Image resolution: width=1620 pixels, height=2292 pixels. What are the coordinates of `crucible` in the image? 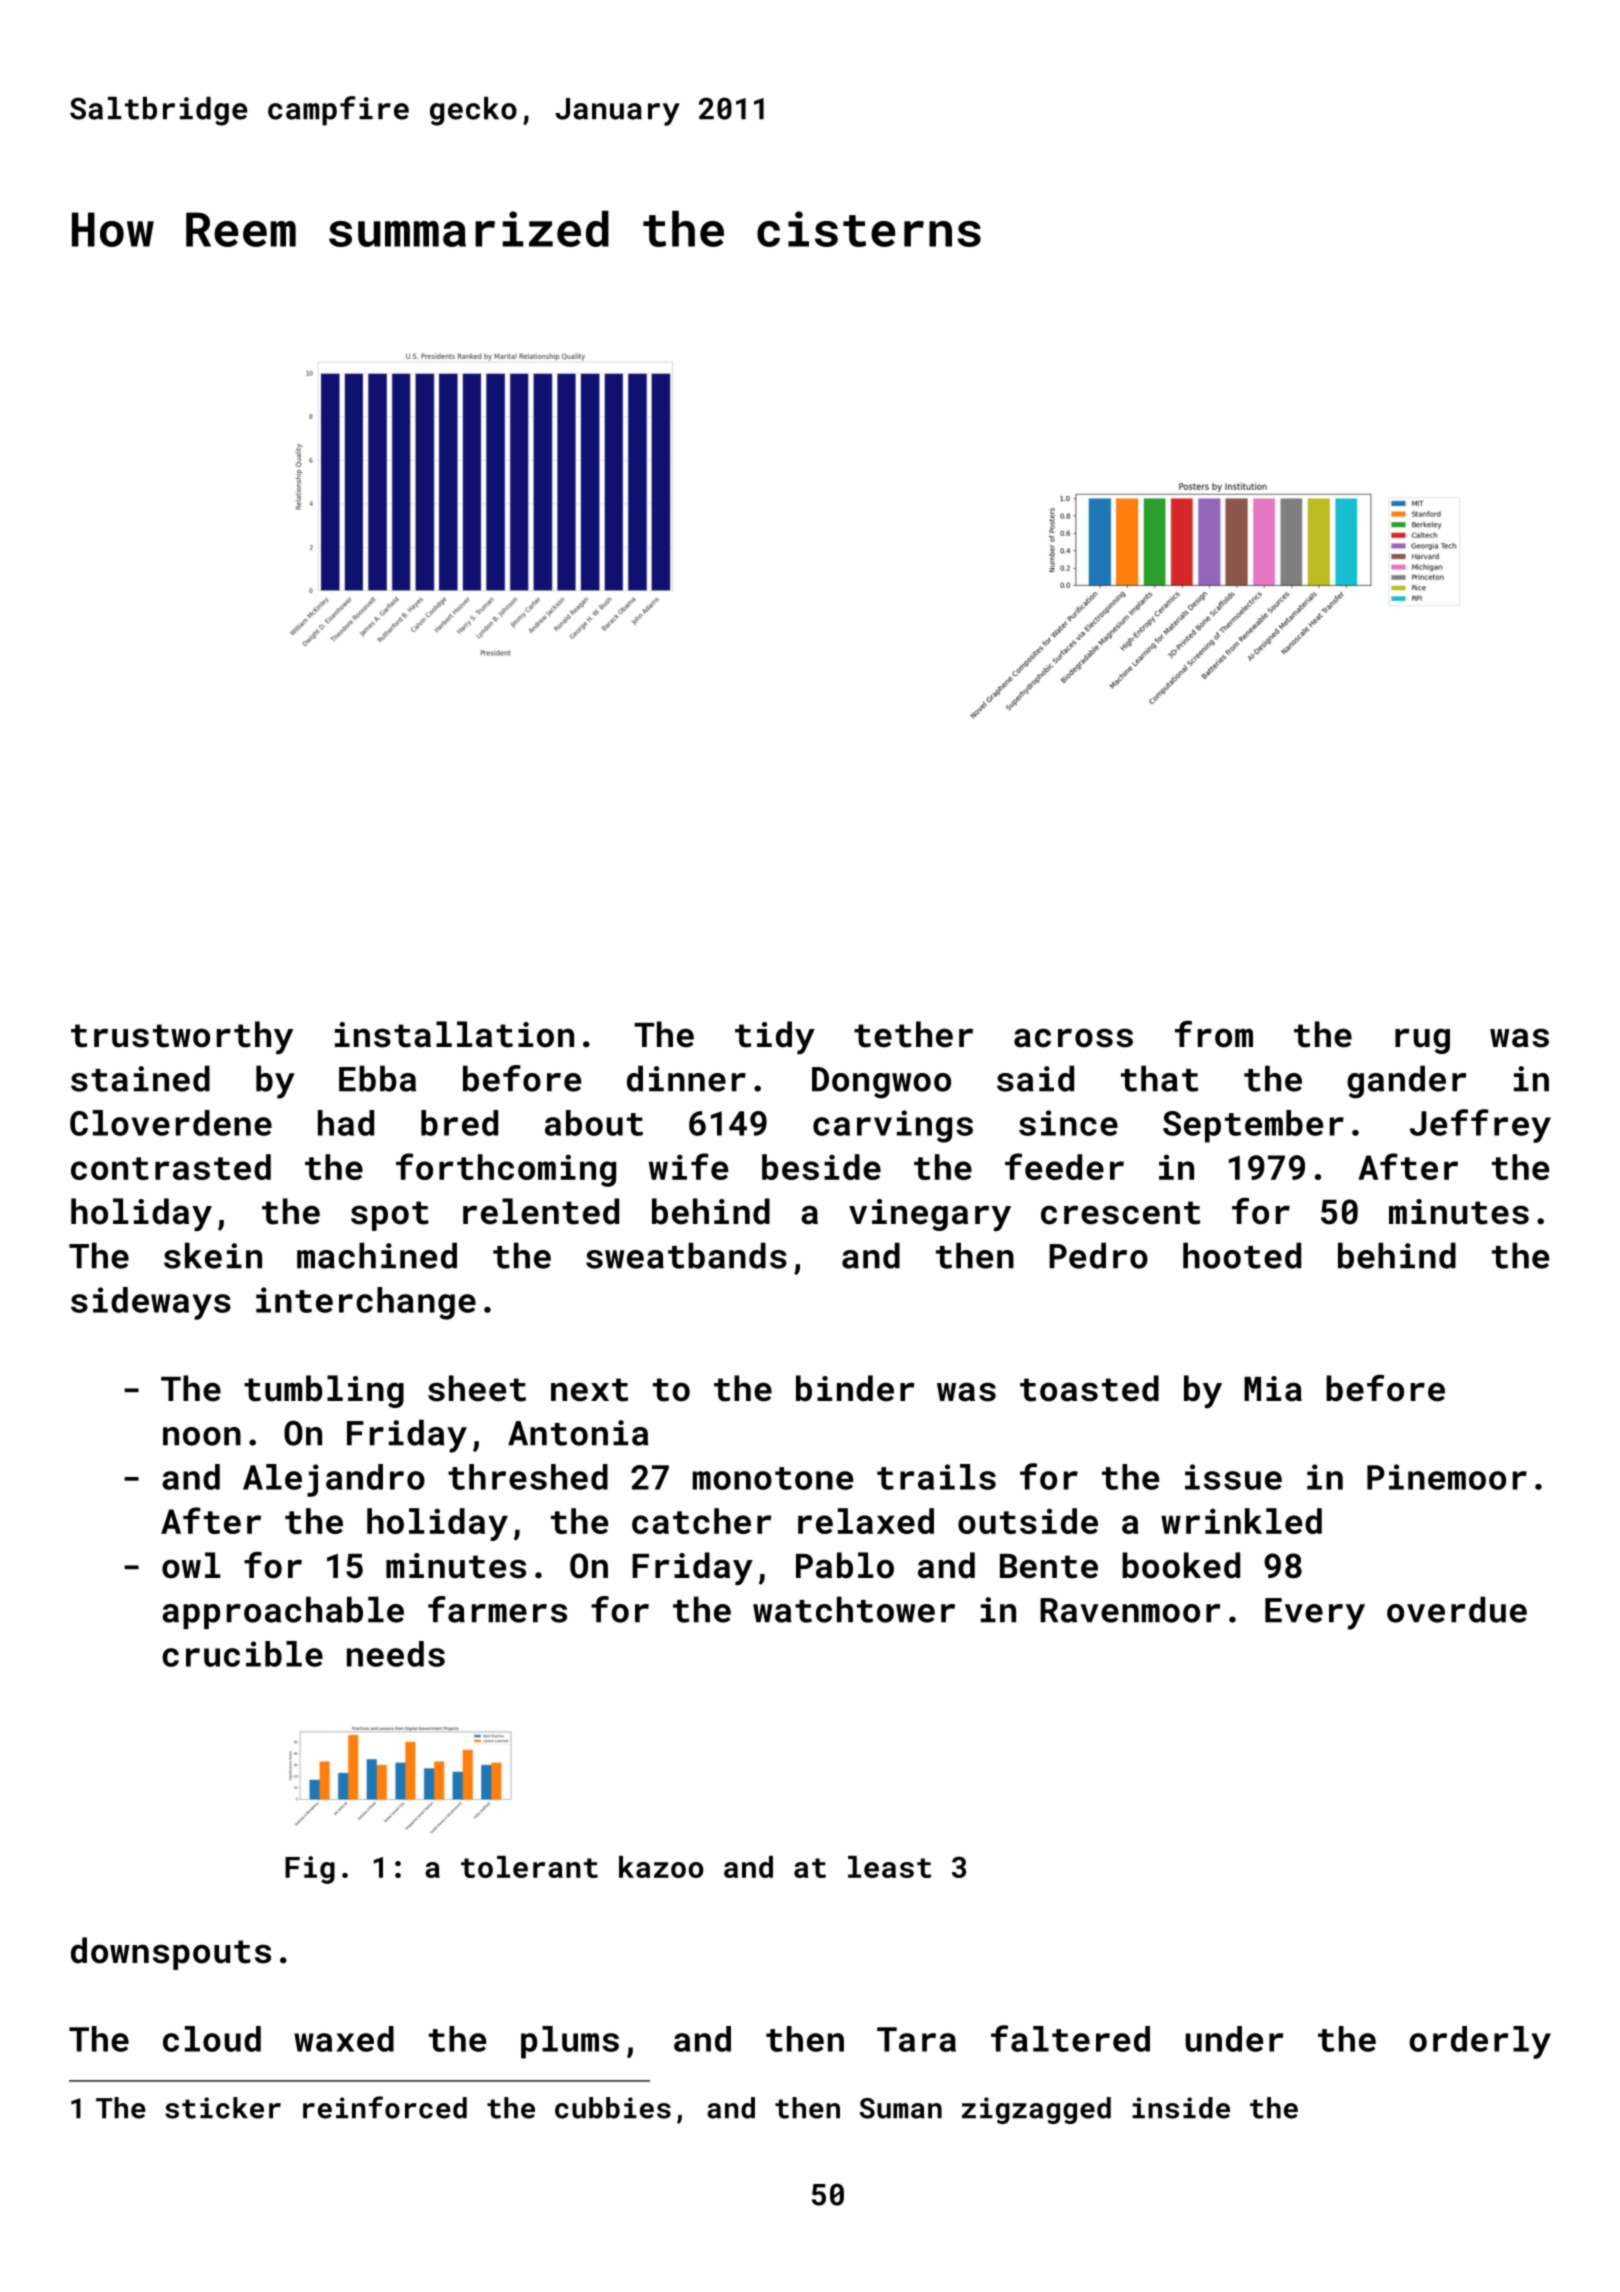 It's located at (242, 1654).
